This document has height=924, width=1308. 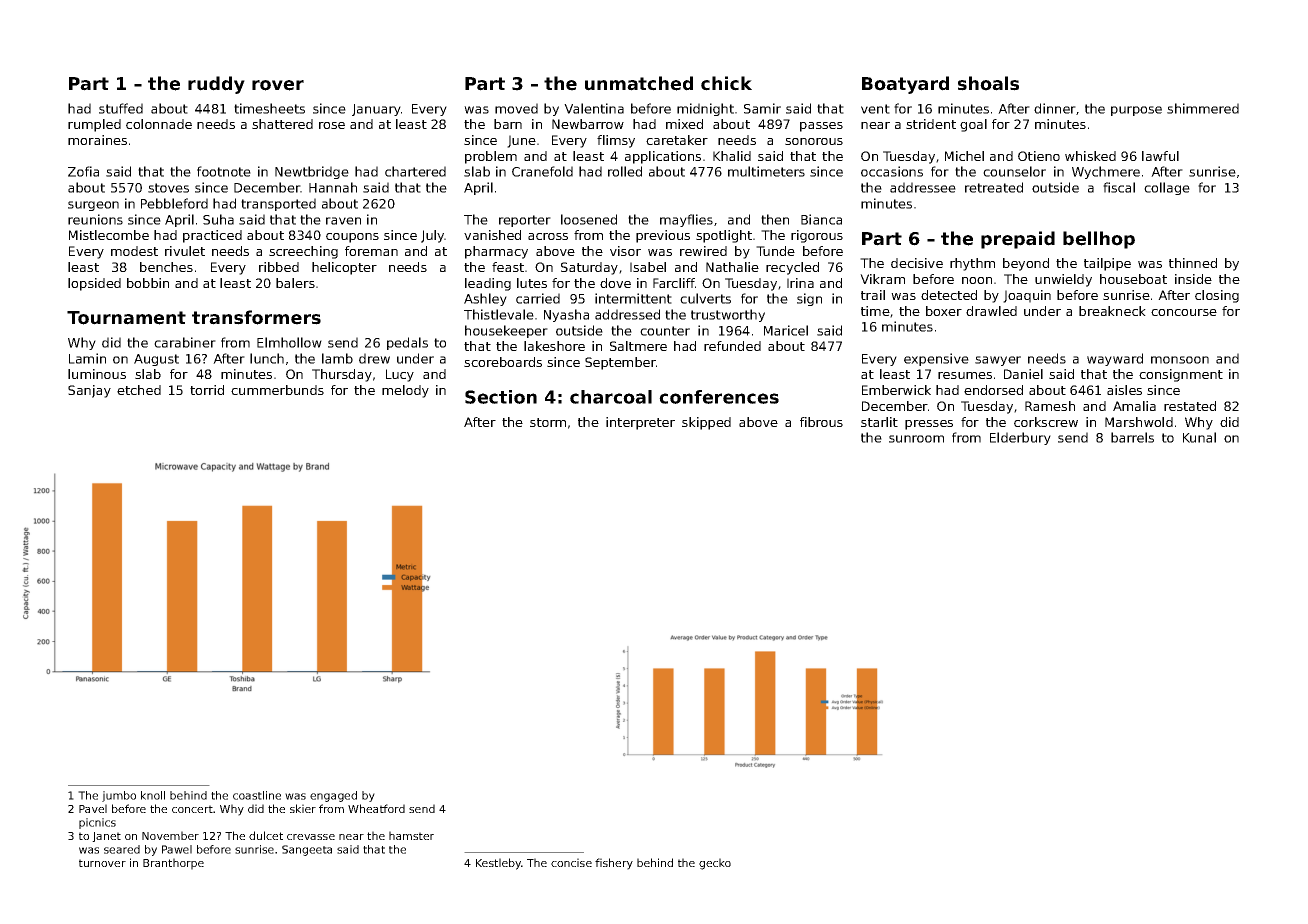 I want to click on sunroom, so click(x=916, y=439).
